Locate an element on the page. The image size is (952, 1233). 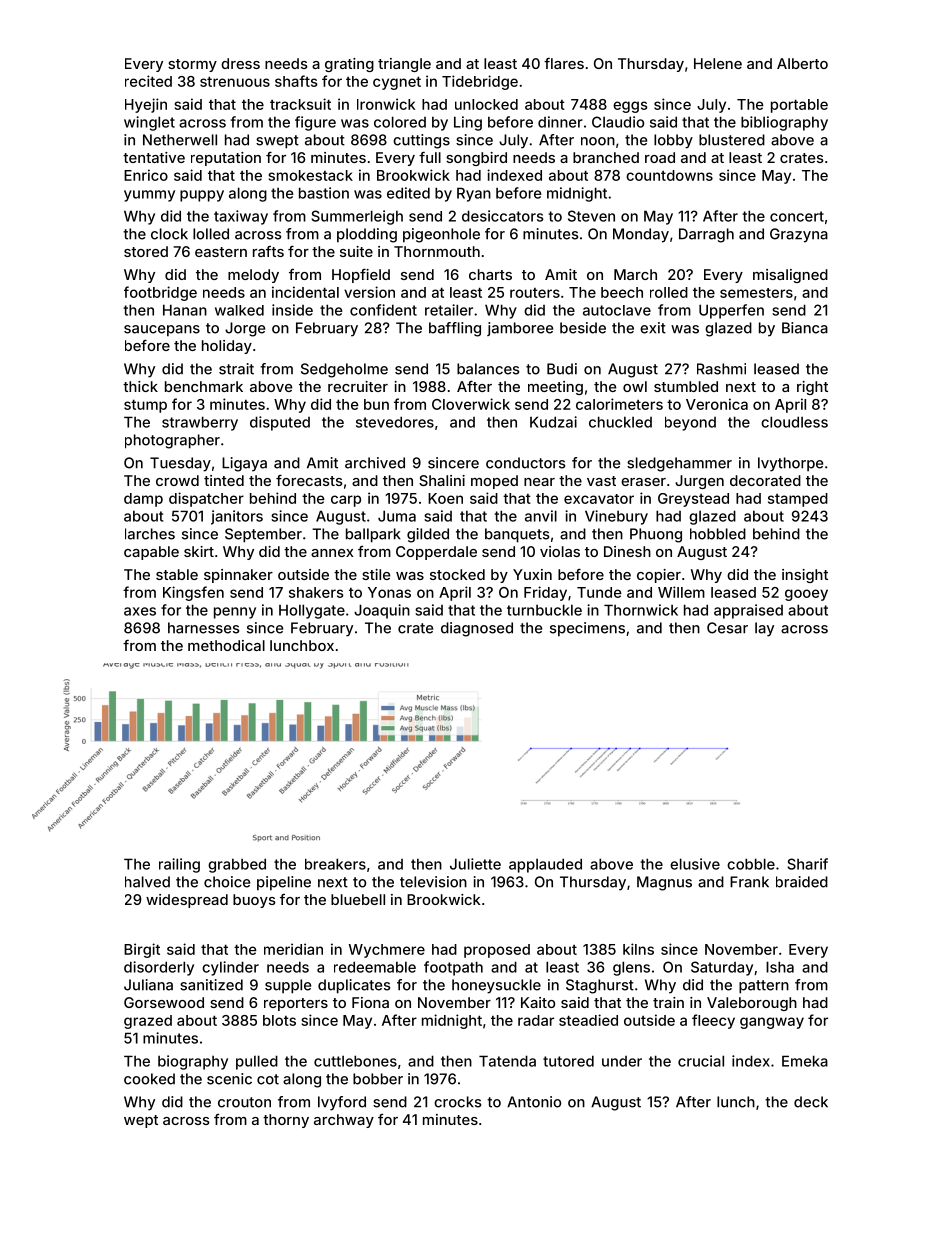
kilns is located at coordinates (638, 949).
